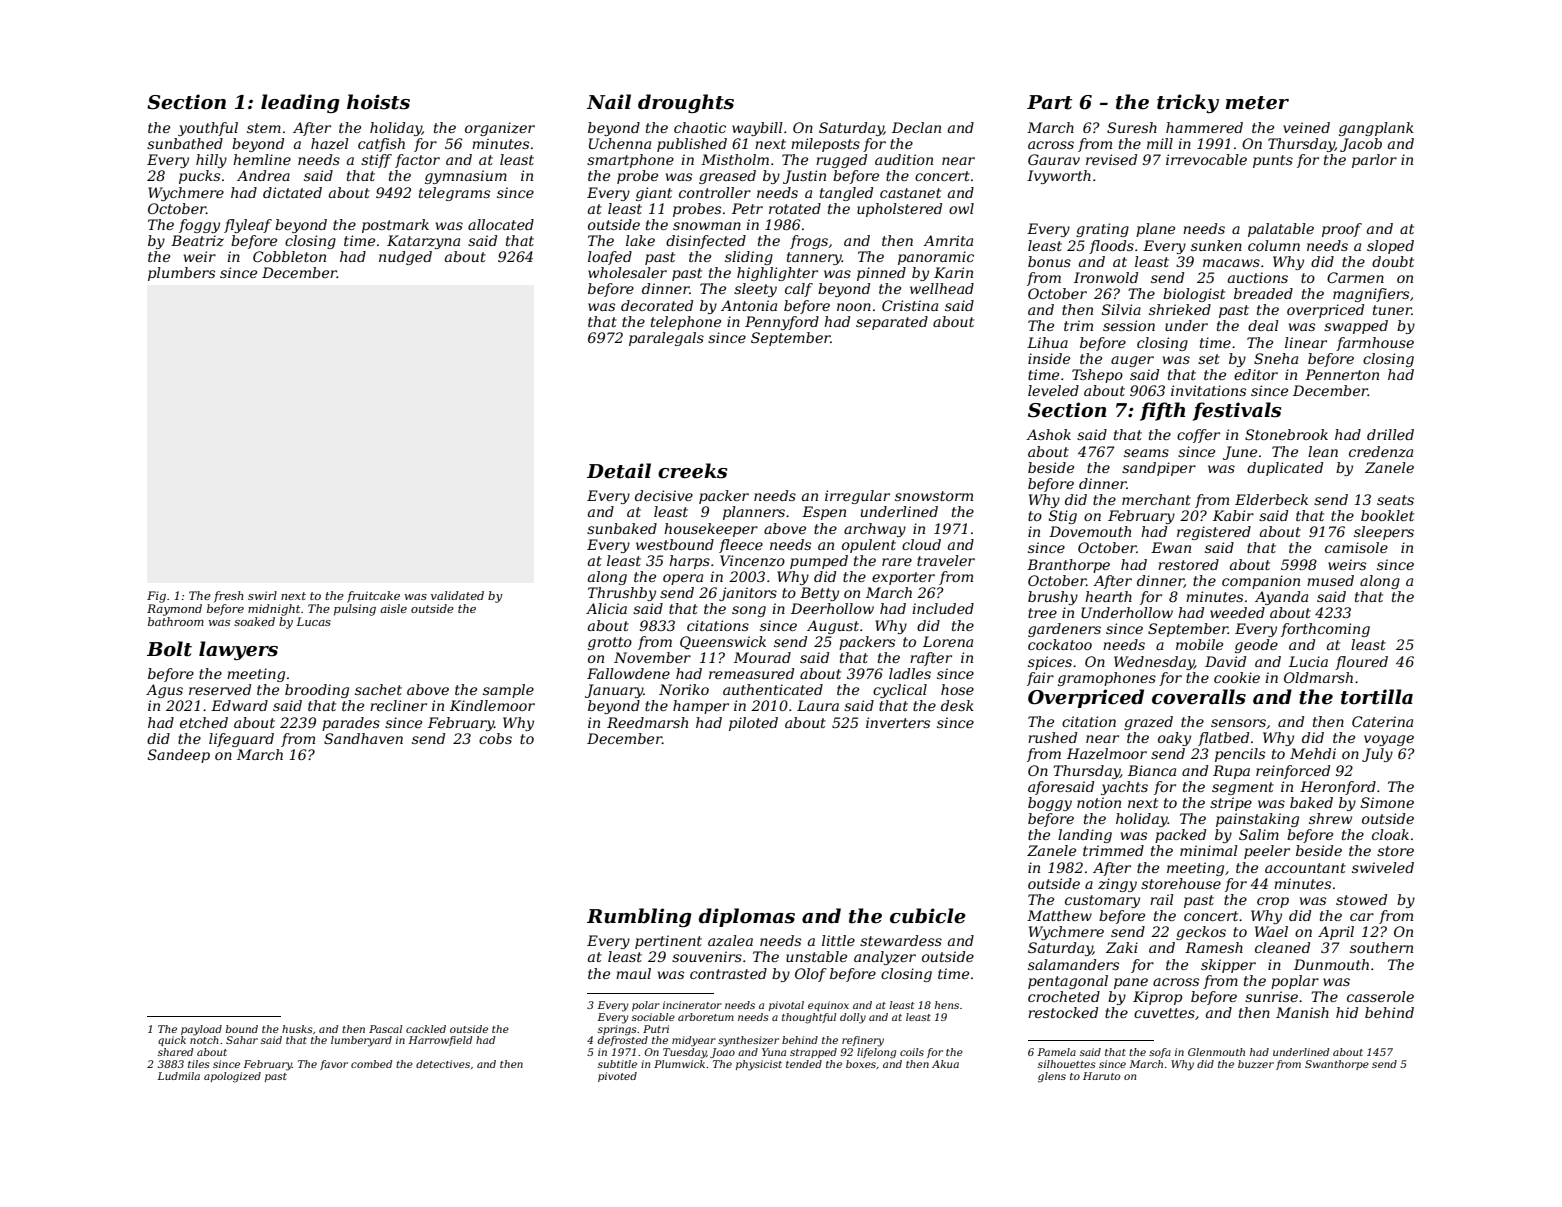  I want to click on floured, so click(1361, 663).
